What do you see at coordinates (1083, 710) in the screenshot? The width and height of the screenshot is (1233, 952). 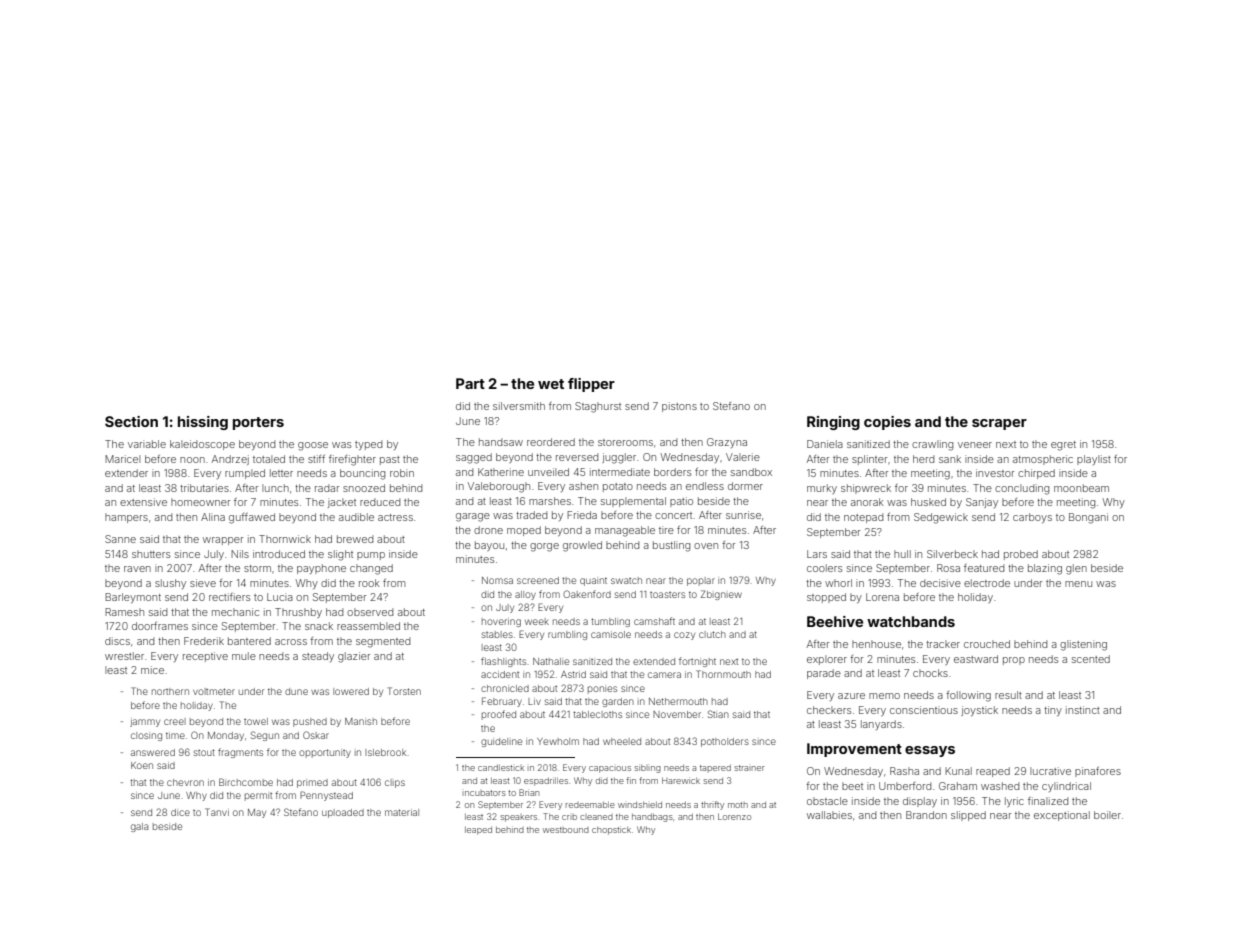 I see `instinct` at bounding box center [1083, 710].
